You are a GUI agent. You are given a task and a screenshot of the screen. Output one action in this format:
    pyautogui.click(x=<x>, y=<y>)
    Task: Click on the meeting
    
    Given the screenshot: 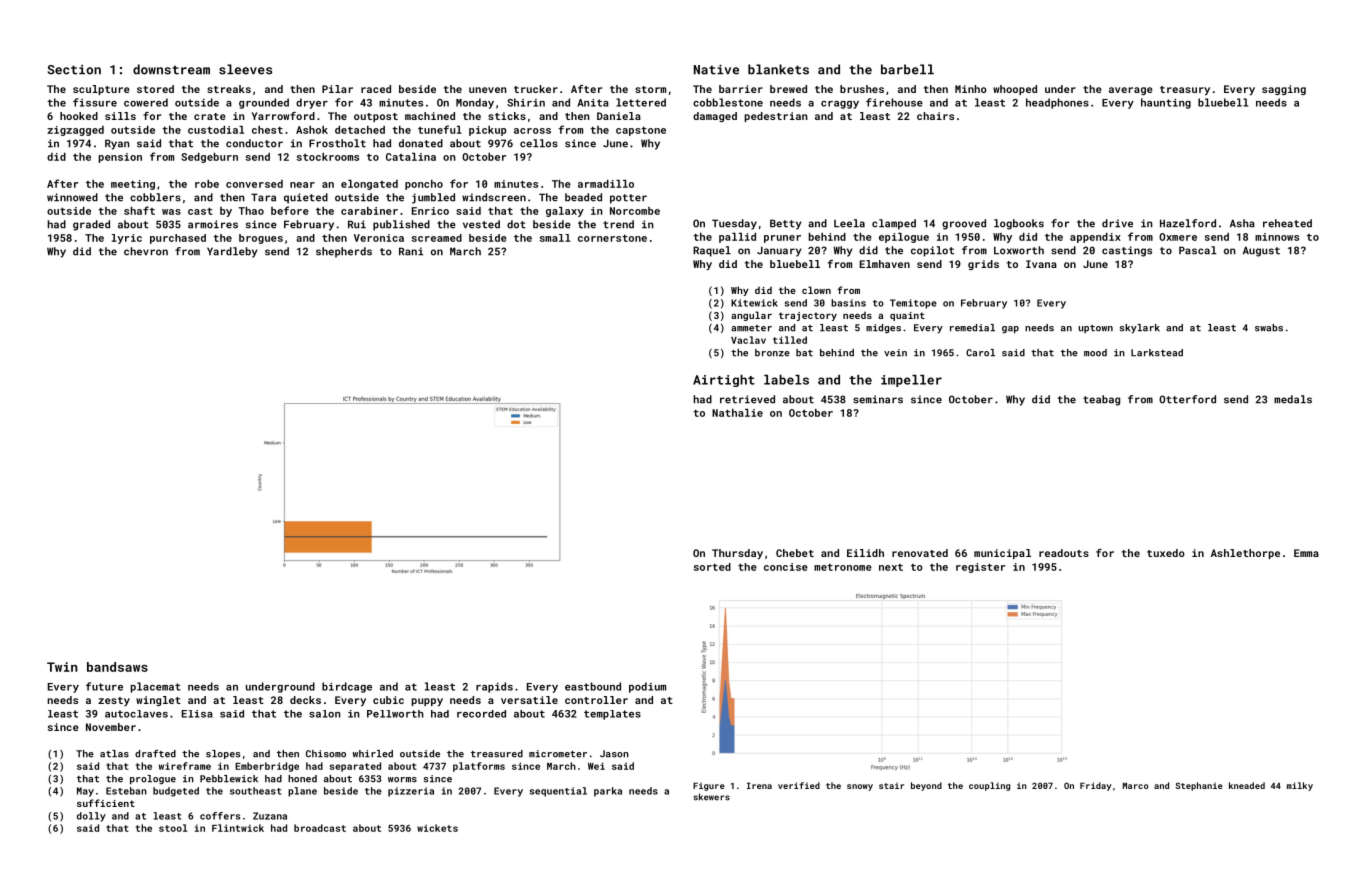 What is the action you would take?
    pyautogui.click(x=133, y=185)
